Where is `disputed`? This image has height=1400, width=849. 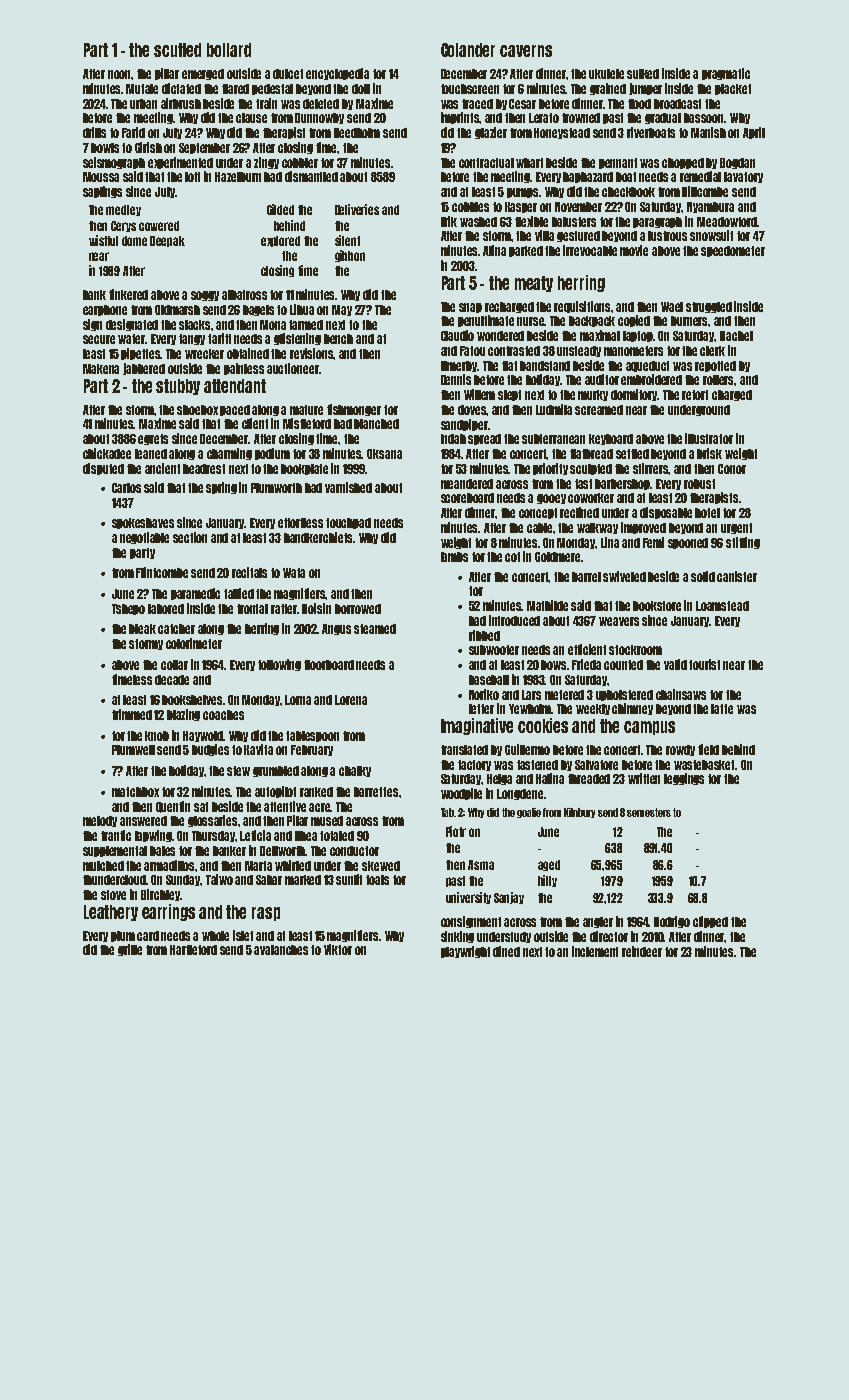 disputed is located at coordinates (103, 469).
